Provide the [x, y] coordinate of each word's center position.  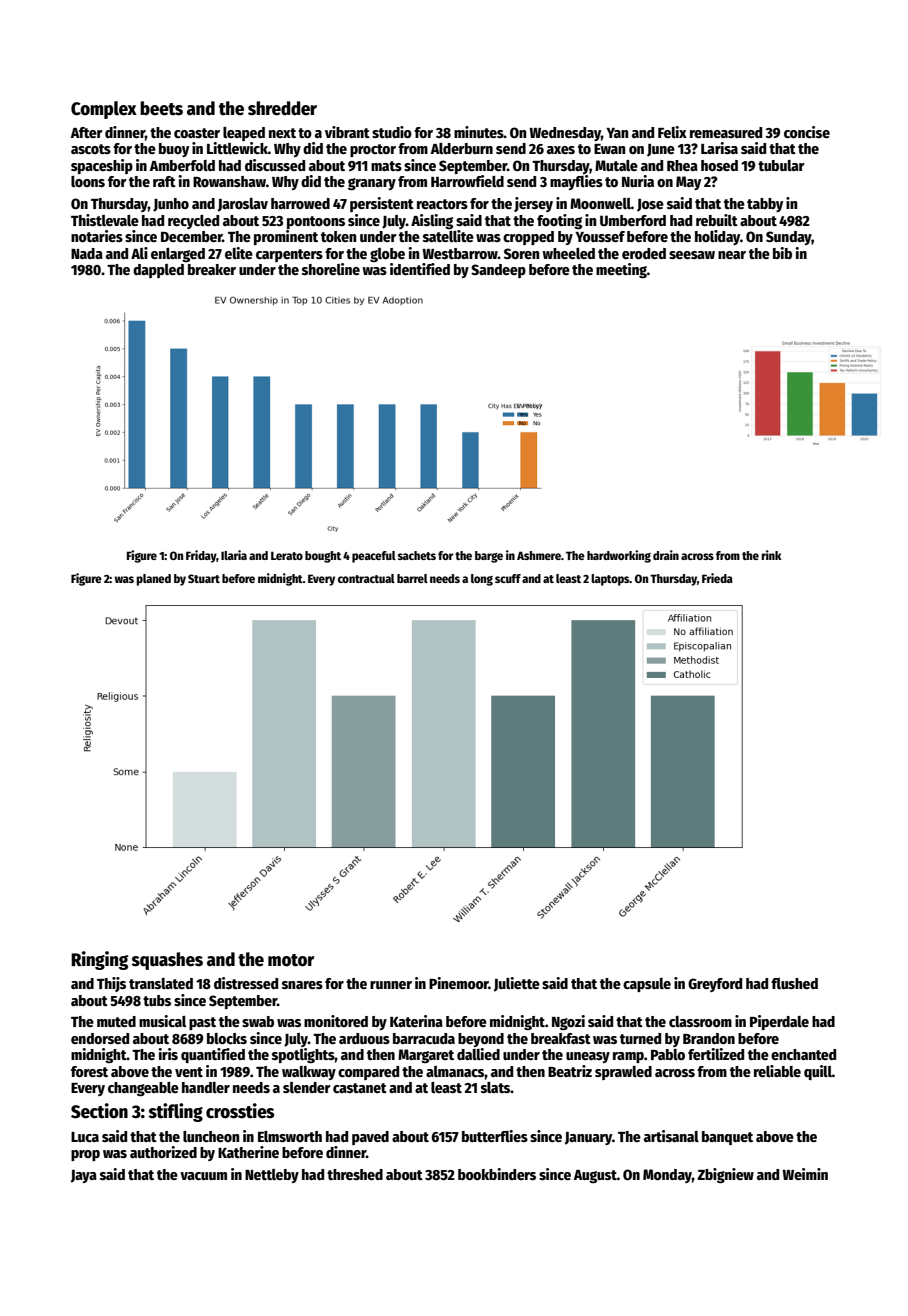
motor [291, 960]
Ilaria [234, 555]
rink [771, 555]
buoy [174, 150]
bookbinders [497, 1174]
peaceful [374, 557]
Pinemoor [459, 983]
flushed [794, 983]
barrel [412, 578]
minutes [479, 132]
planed [153, 580]
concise [807, 132]
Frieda [717, 578]
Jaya [84, 1176]
